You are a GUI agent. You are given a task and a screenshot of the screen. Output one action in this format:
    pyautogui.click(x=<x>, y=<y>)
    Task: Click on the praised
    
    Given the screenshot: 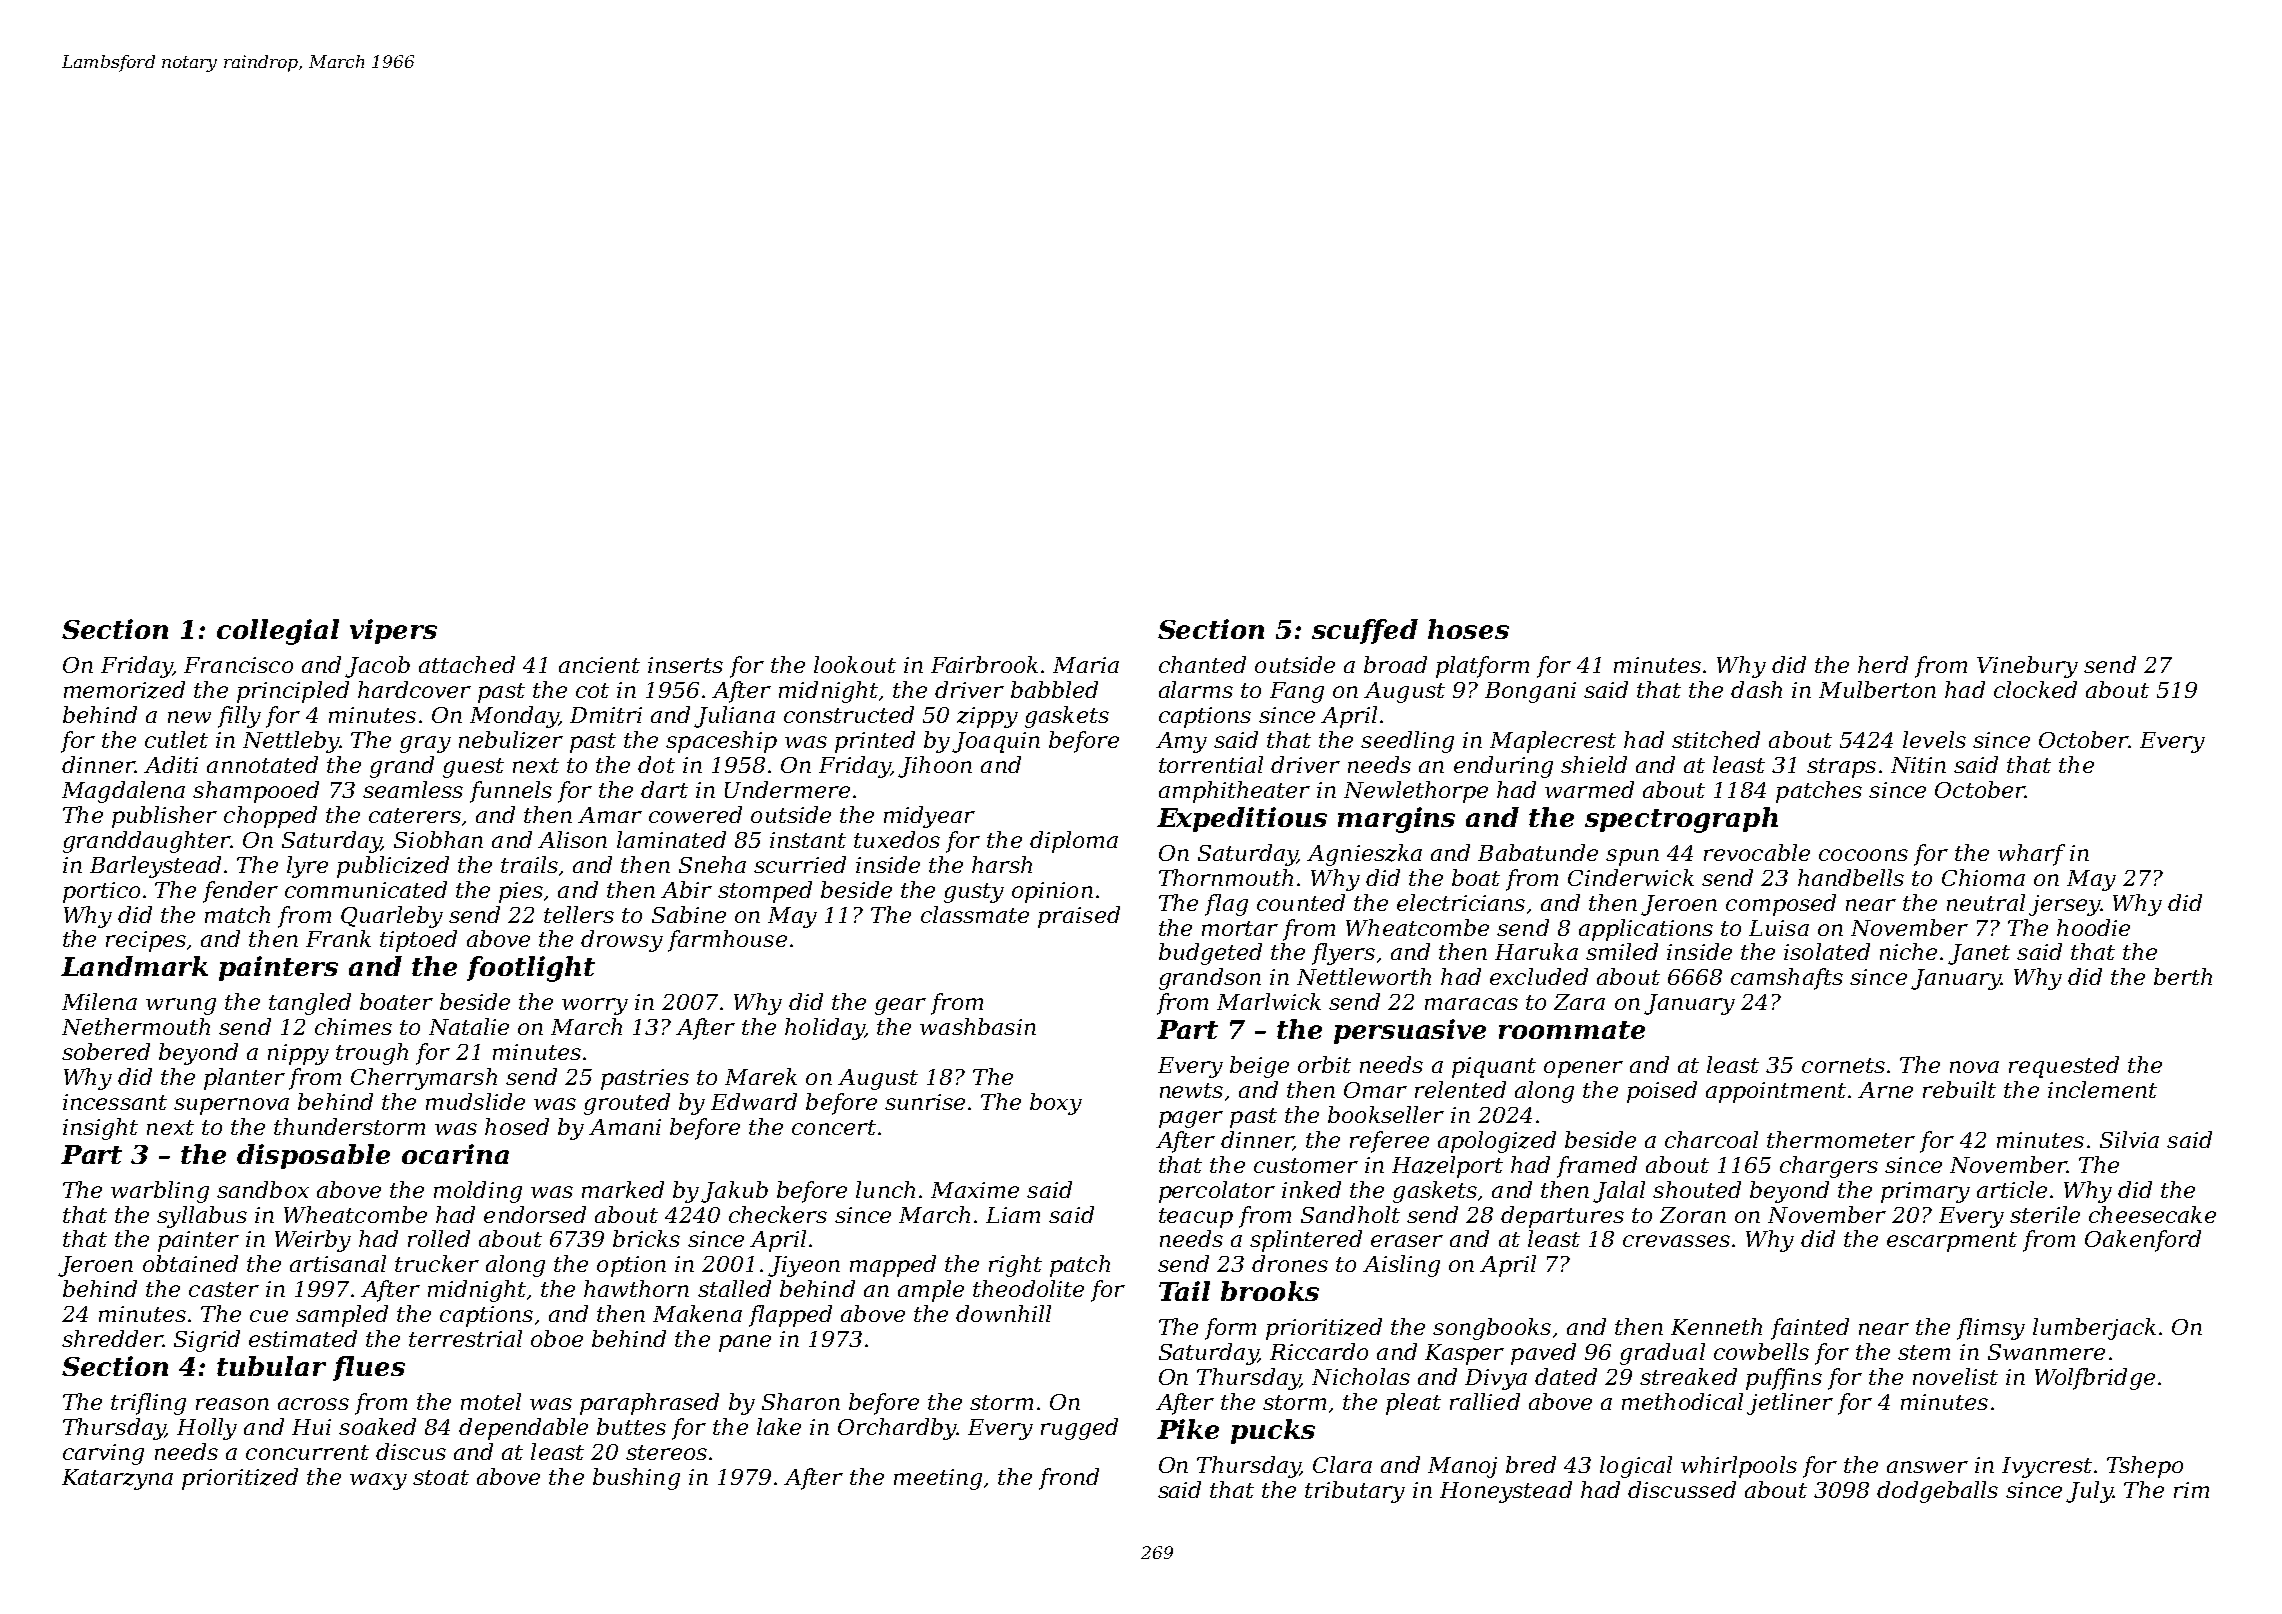 What is the action you would take?
    pyautogui.click(x=1079, y=917)
